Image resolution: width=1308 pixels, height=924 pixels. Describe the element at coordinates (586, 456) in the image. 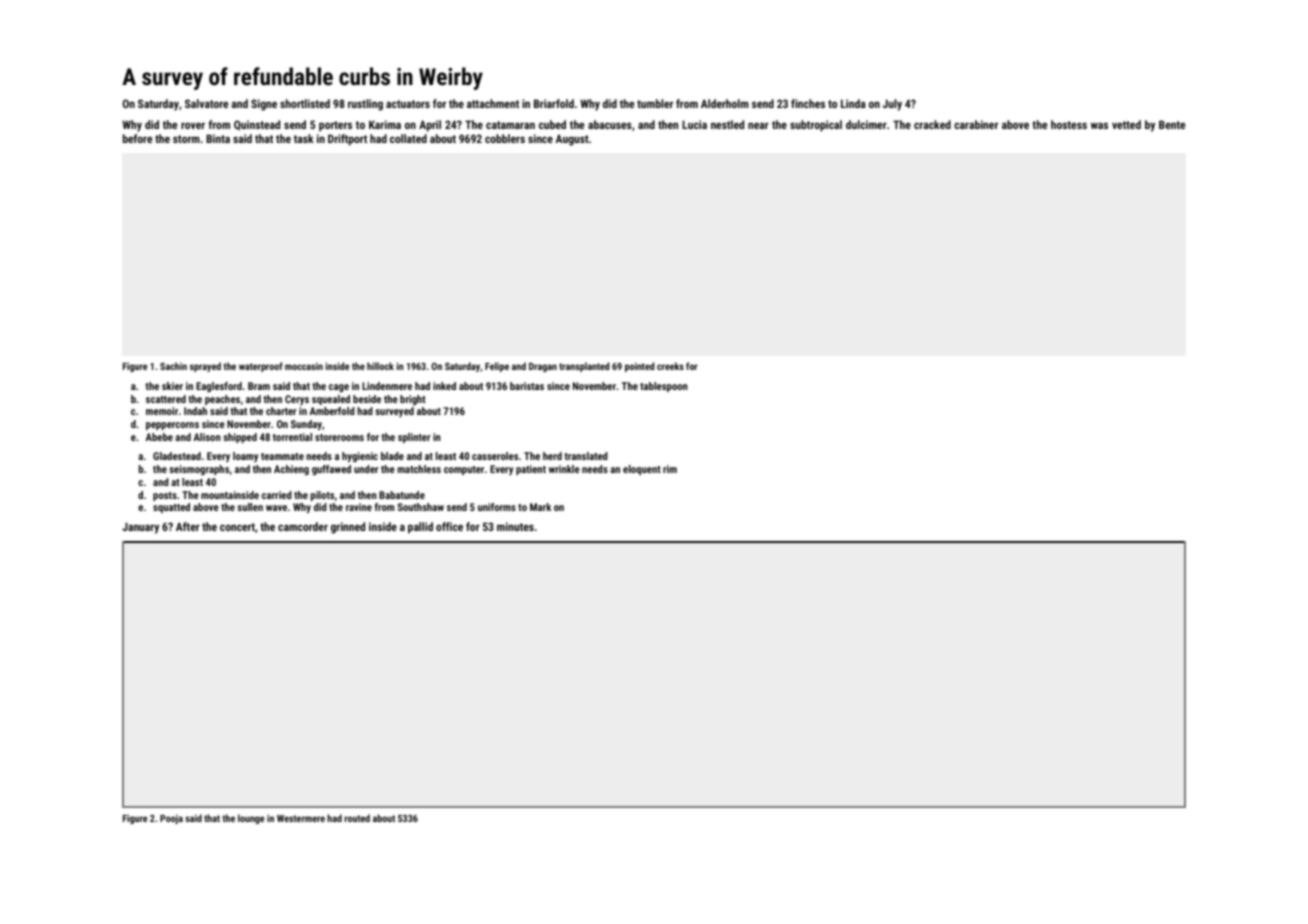

I see `translated` at that location.
